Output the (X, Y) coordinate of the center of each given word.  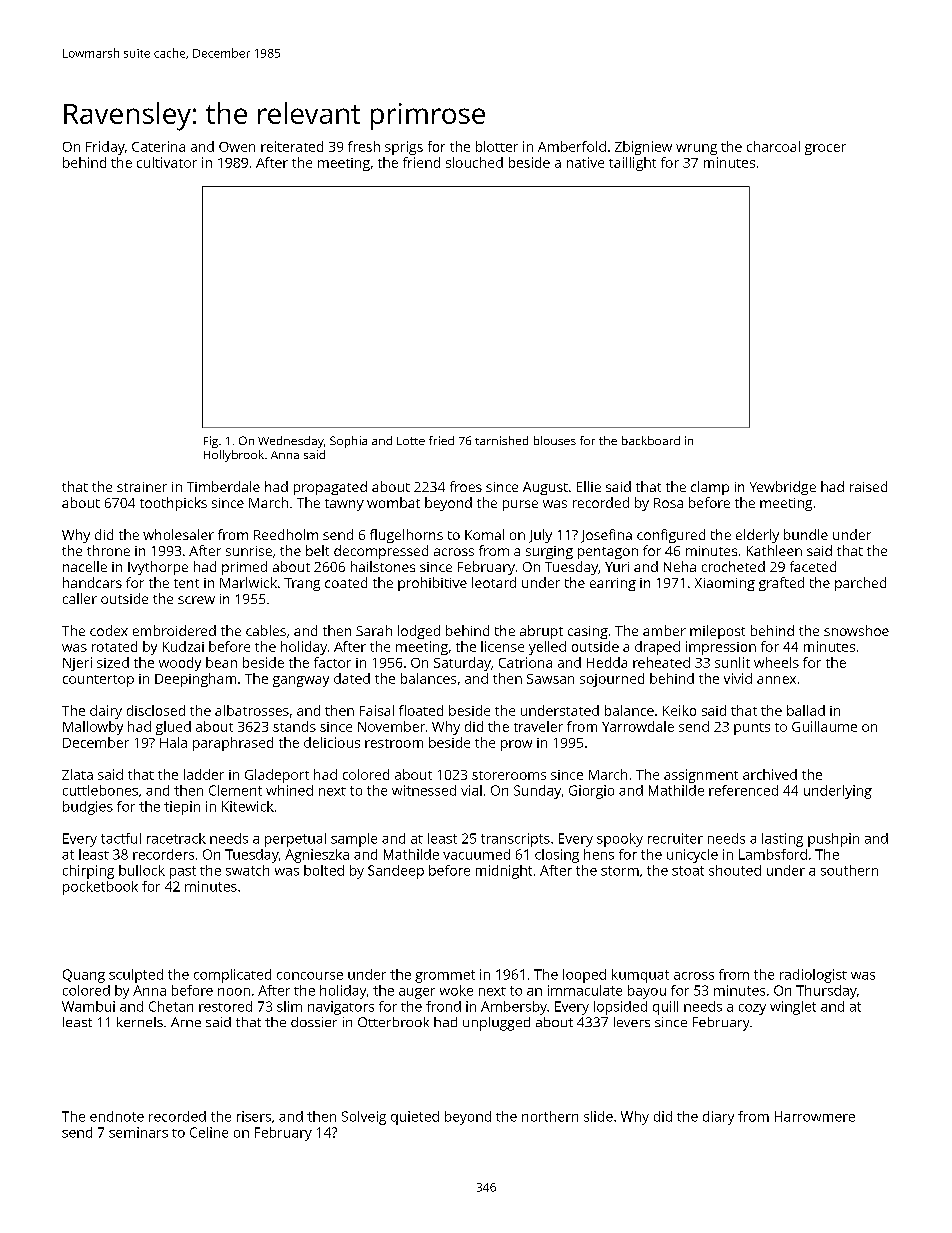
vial (471, 790)
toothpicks (173, 504)
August (545, 488)
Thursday (826, 992)
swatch (247, 870)
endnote (117, 1116)
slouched (474, 162)
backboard (651, 440)
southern (849, 870)
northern (550, 1116)
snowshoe (856, 630)
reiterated (292, 146)
